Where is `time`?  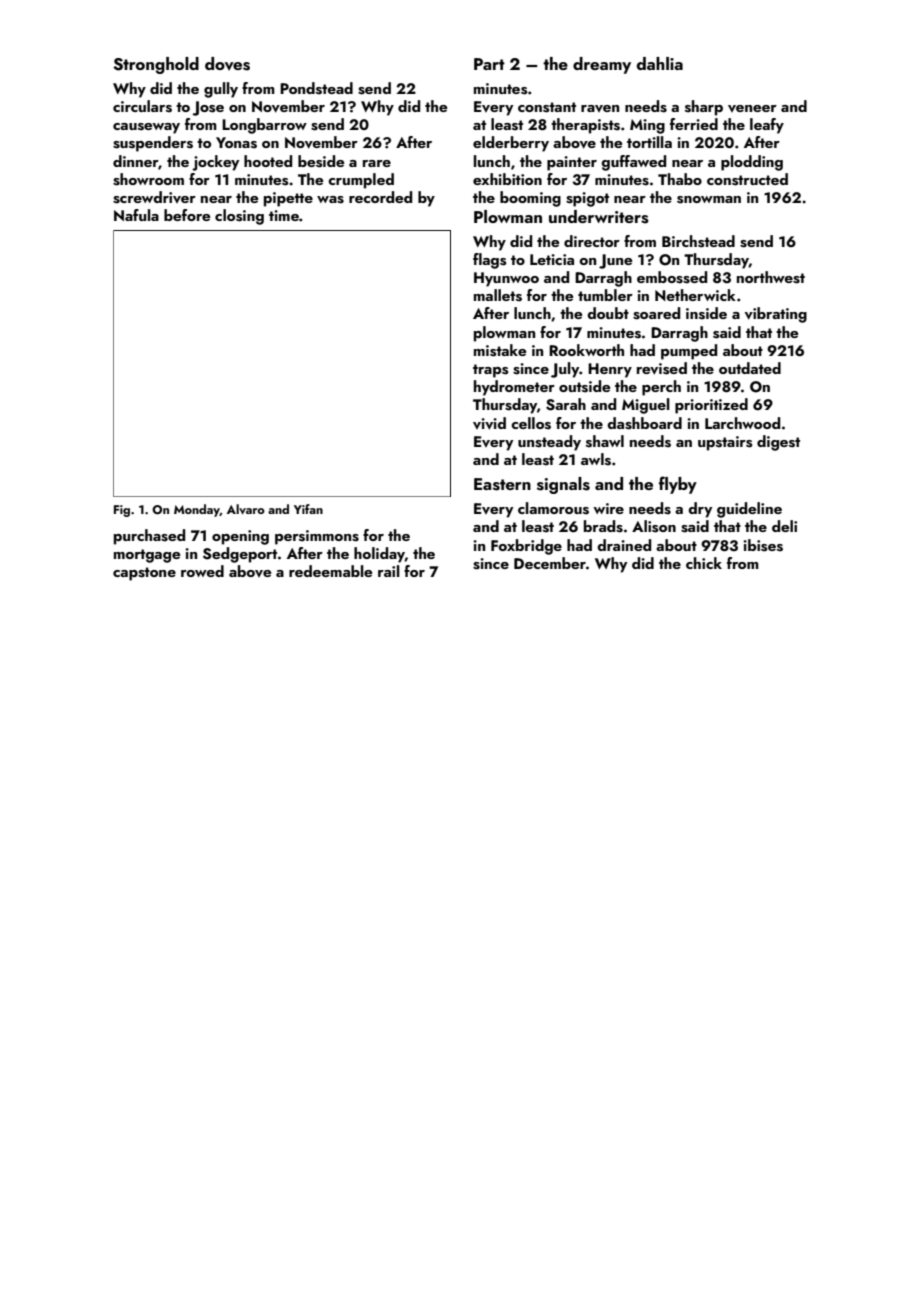
time is located at coordinates (284, 215).
